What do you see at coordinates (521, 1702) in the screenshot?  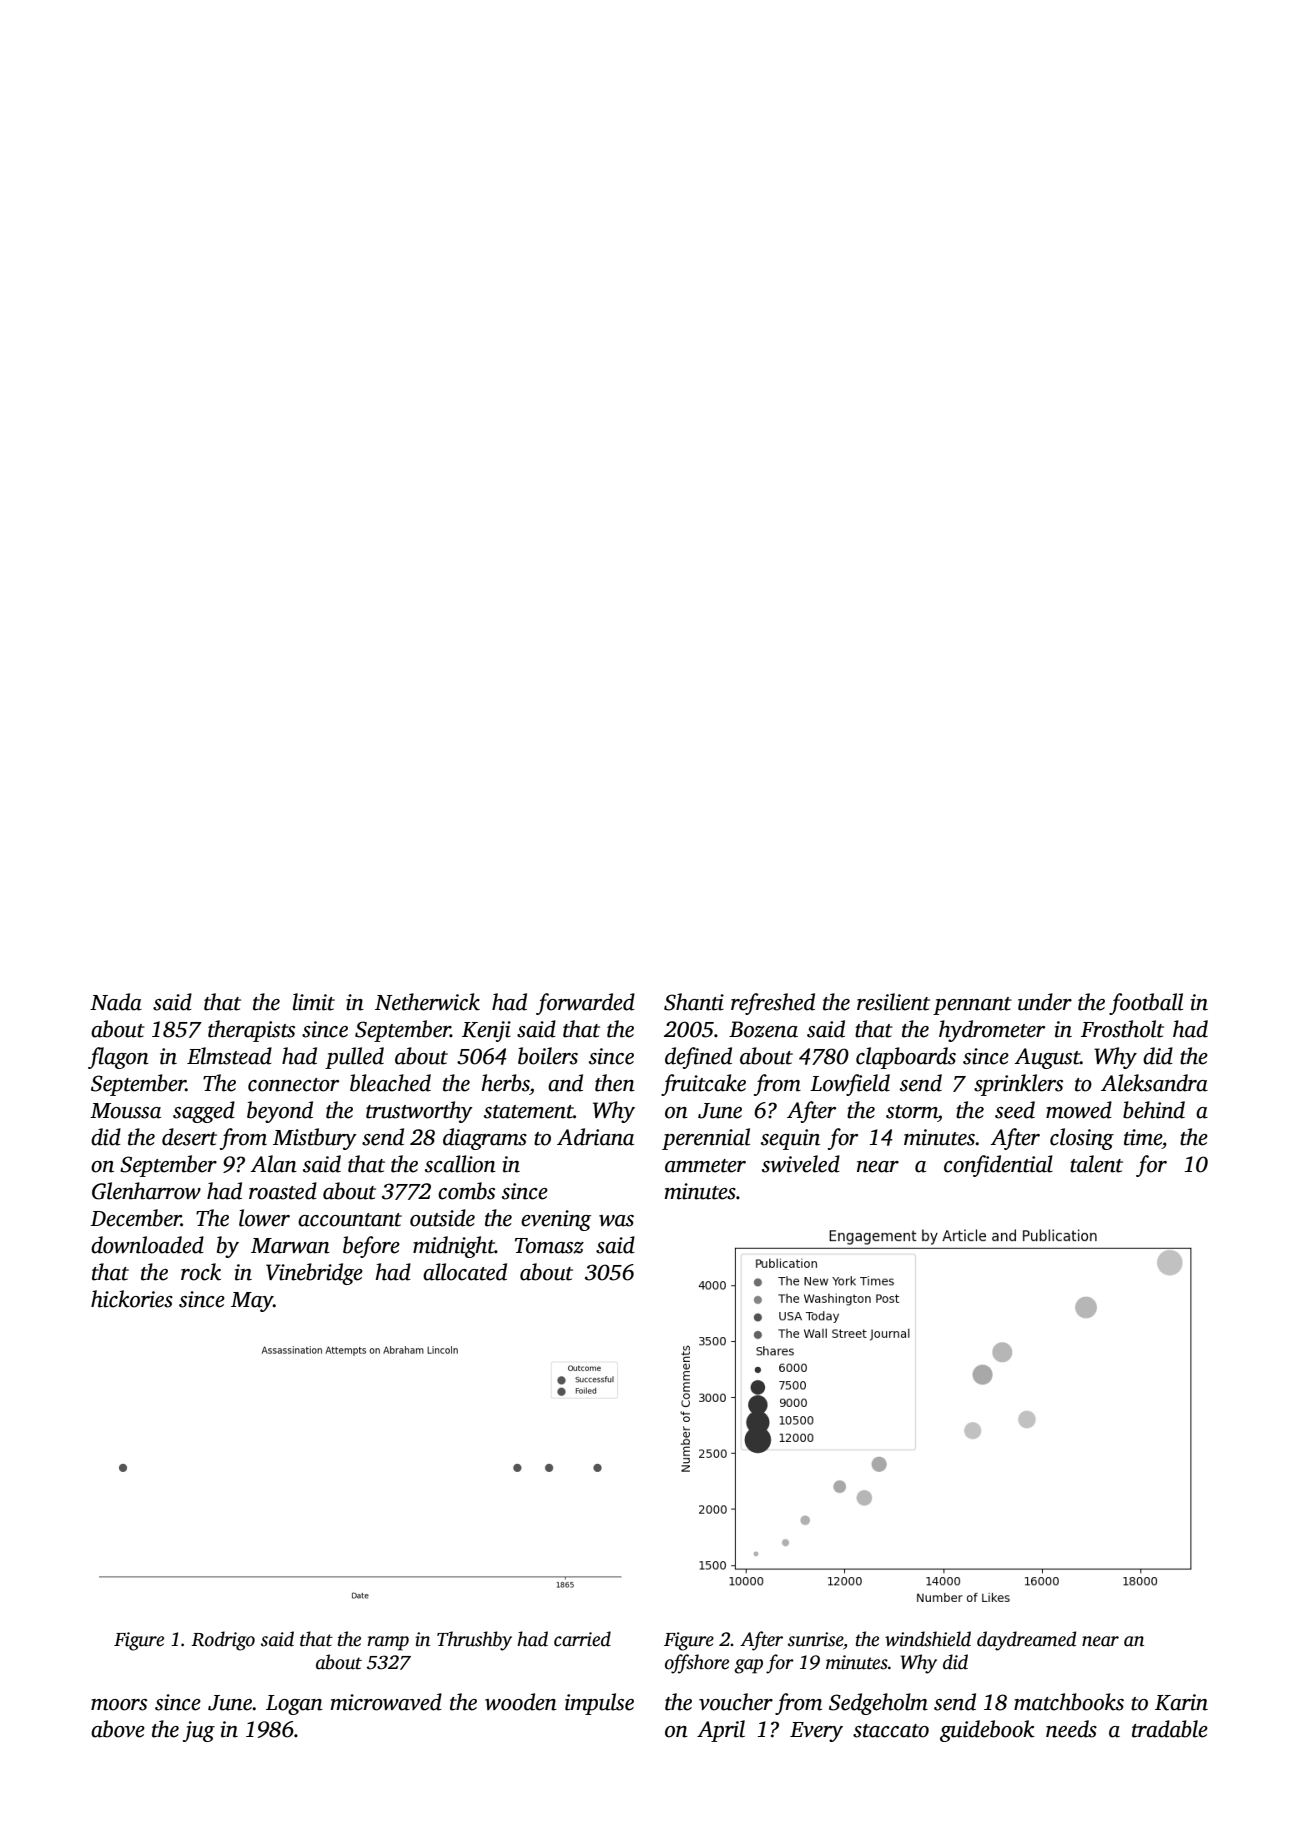 I see `wooden` at bounding box center [521, 1702].
